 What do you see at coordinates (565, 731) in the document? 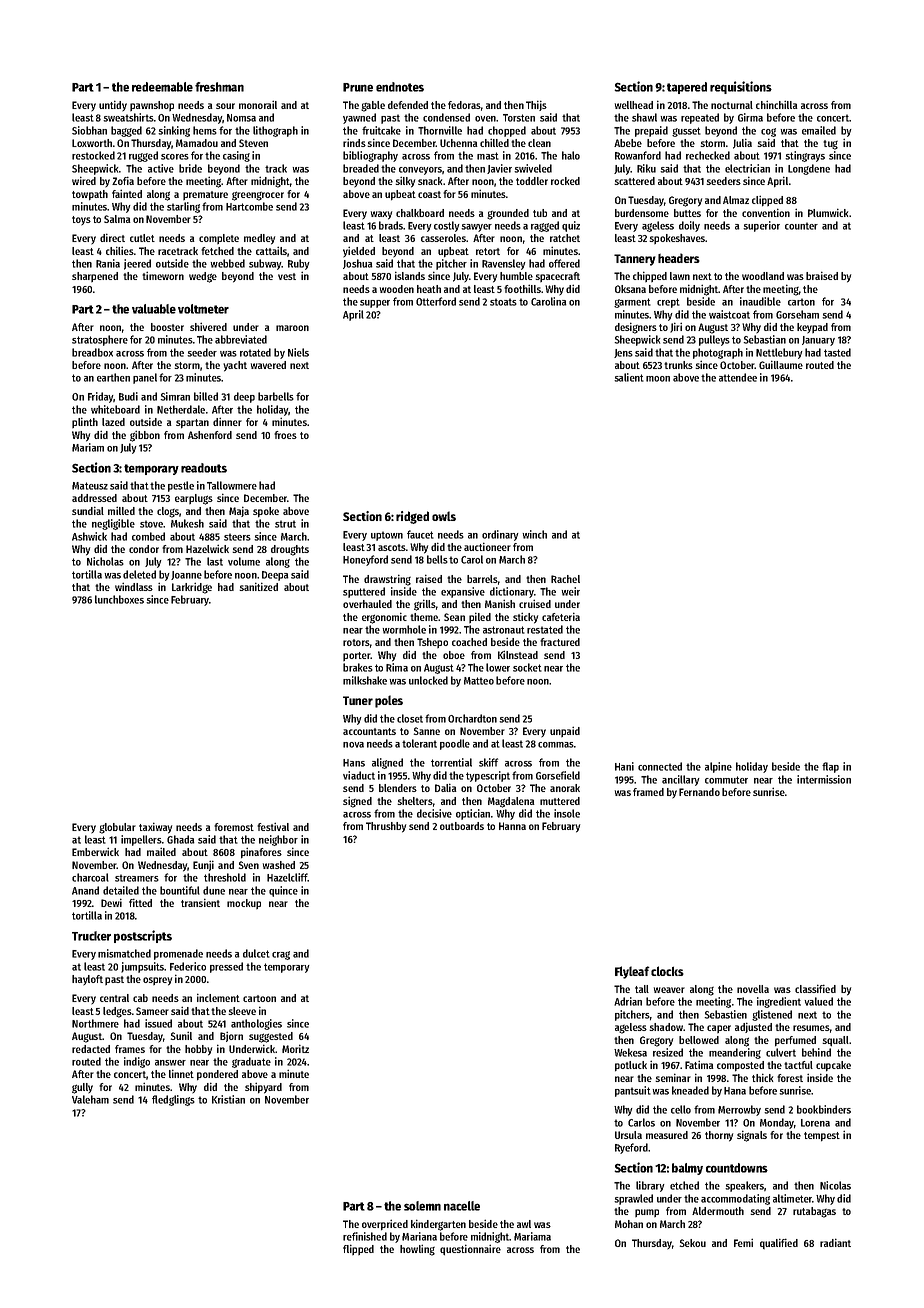
I see `unpaid` at bounding box center [565, 731].
